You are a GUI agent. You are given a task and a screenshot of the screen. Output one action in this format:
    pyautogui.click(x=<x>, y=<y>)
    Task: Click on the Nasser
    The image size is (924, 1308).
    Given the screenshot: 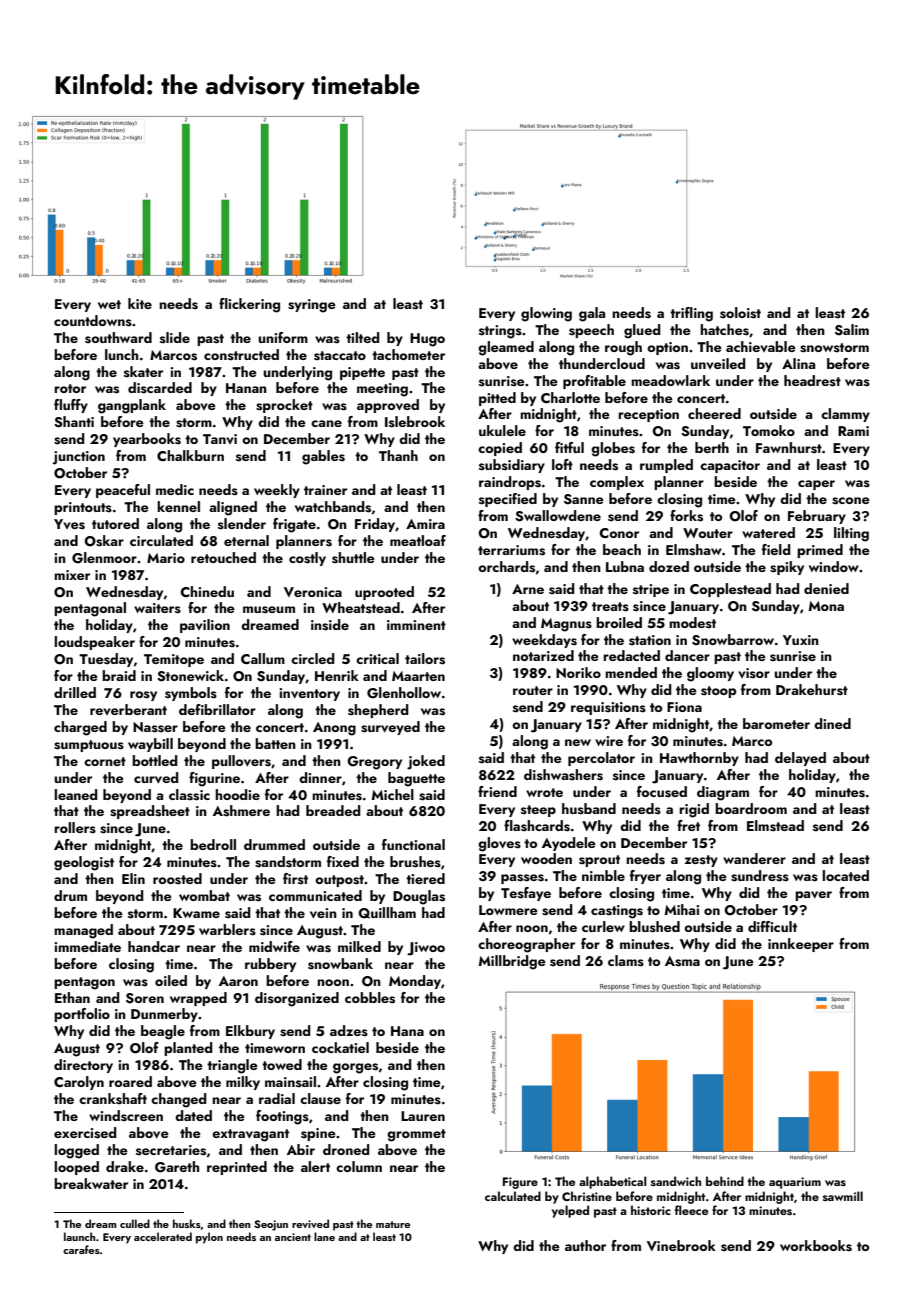 What is the action you would take?
    pyautogui.click(x=155, y=727)
